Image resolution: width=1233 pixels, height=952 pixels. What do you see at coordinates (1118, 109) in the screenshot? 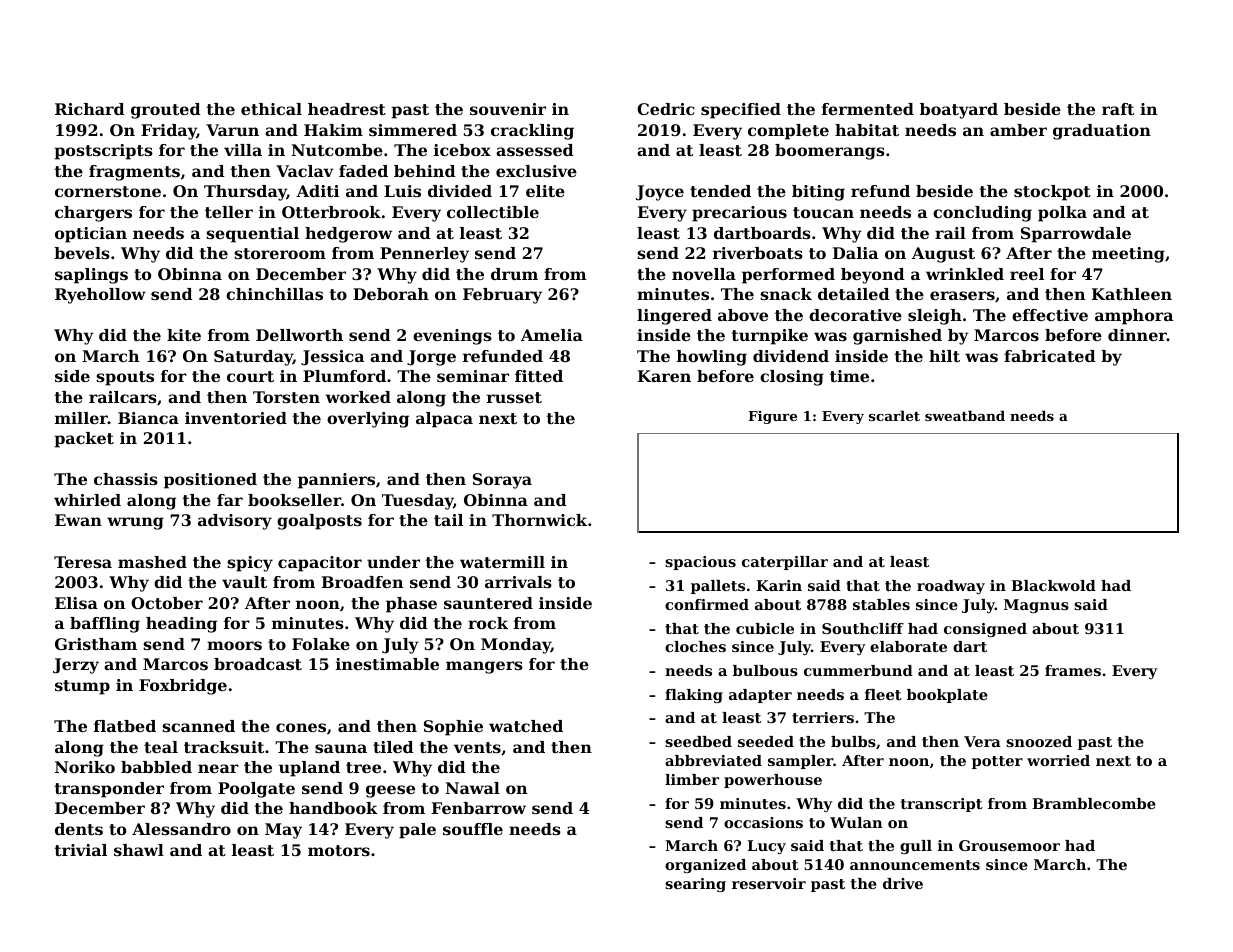
I see `raft` at bounding box center [1118, 109].
